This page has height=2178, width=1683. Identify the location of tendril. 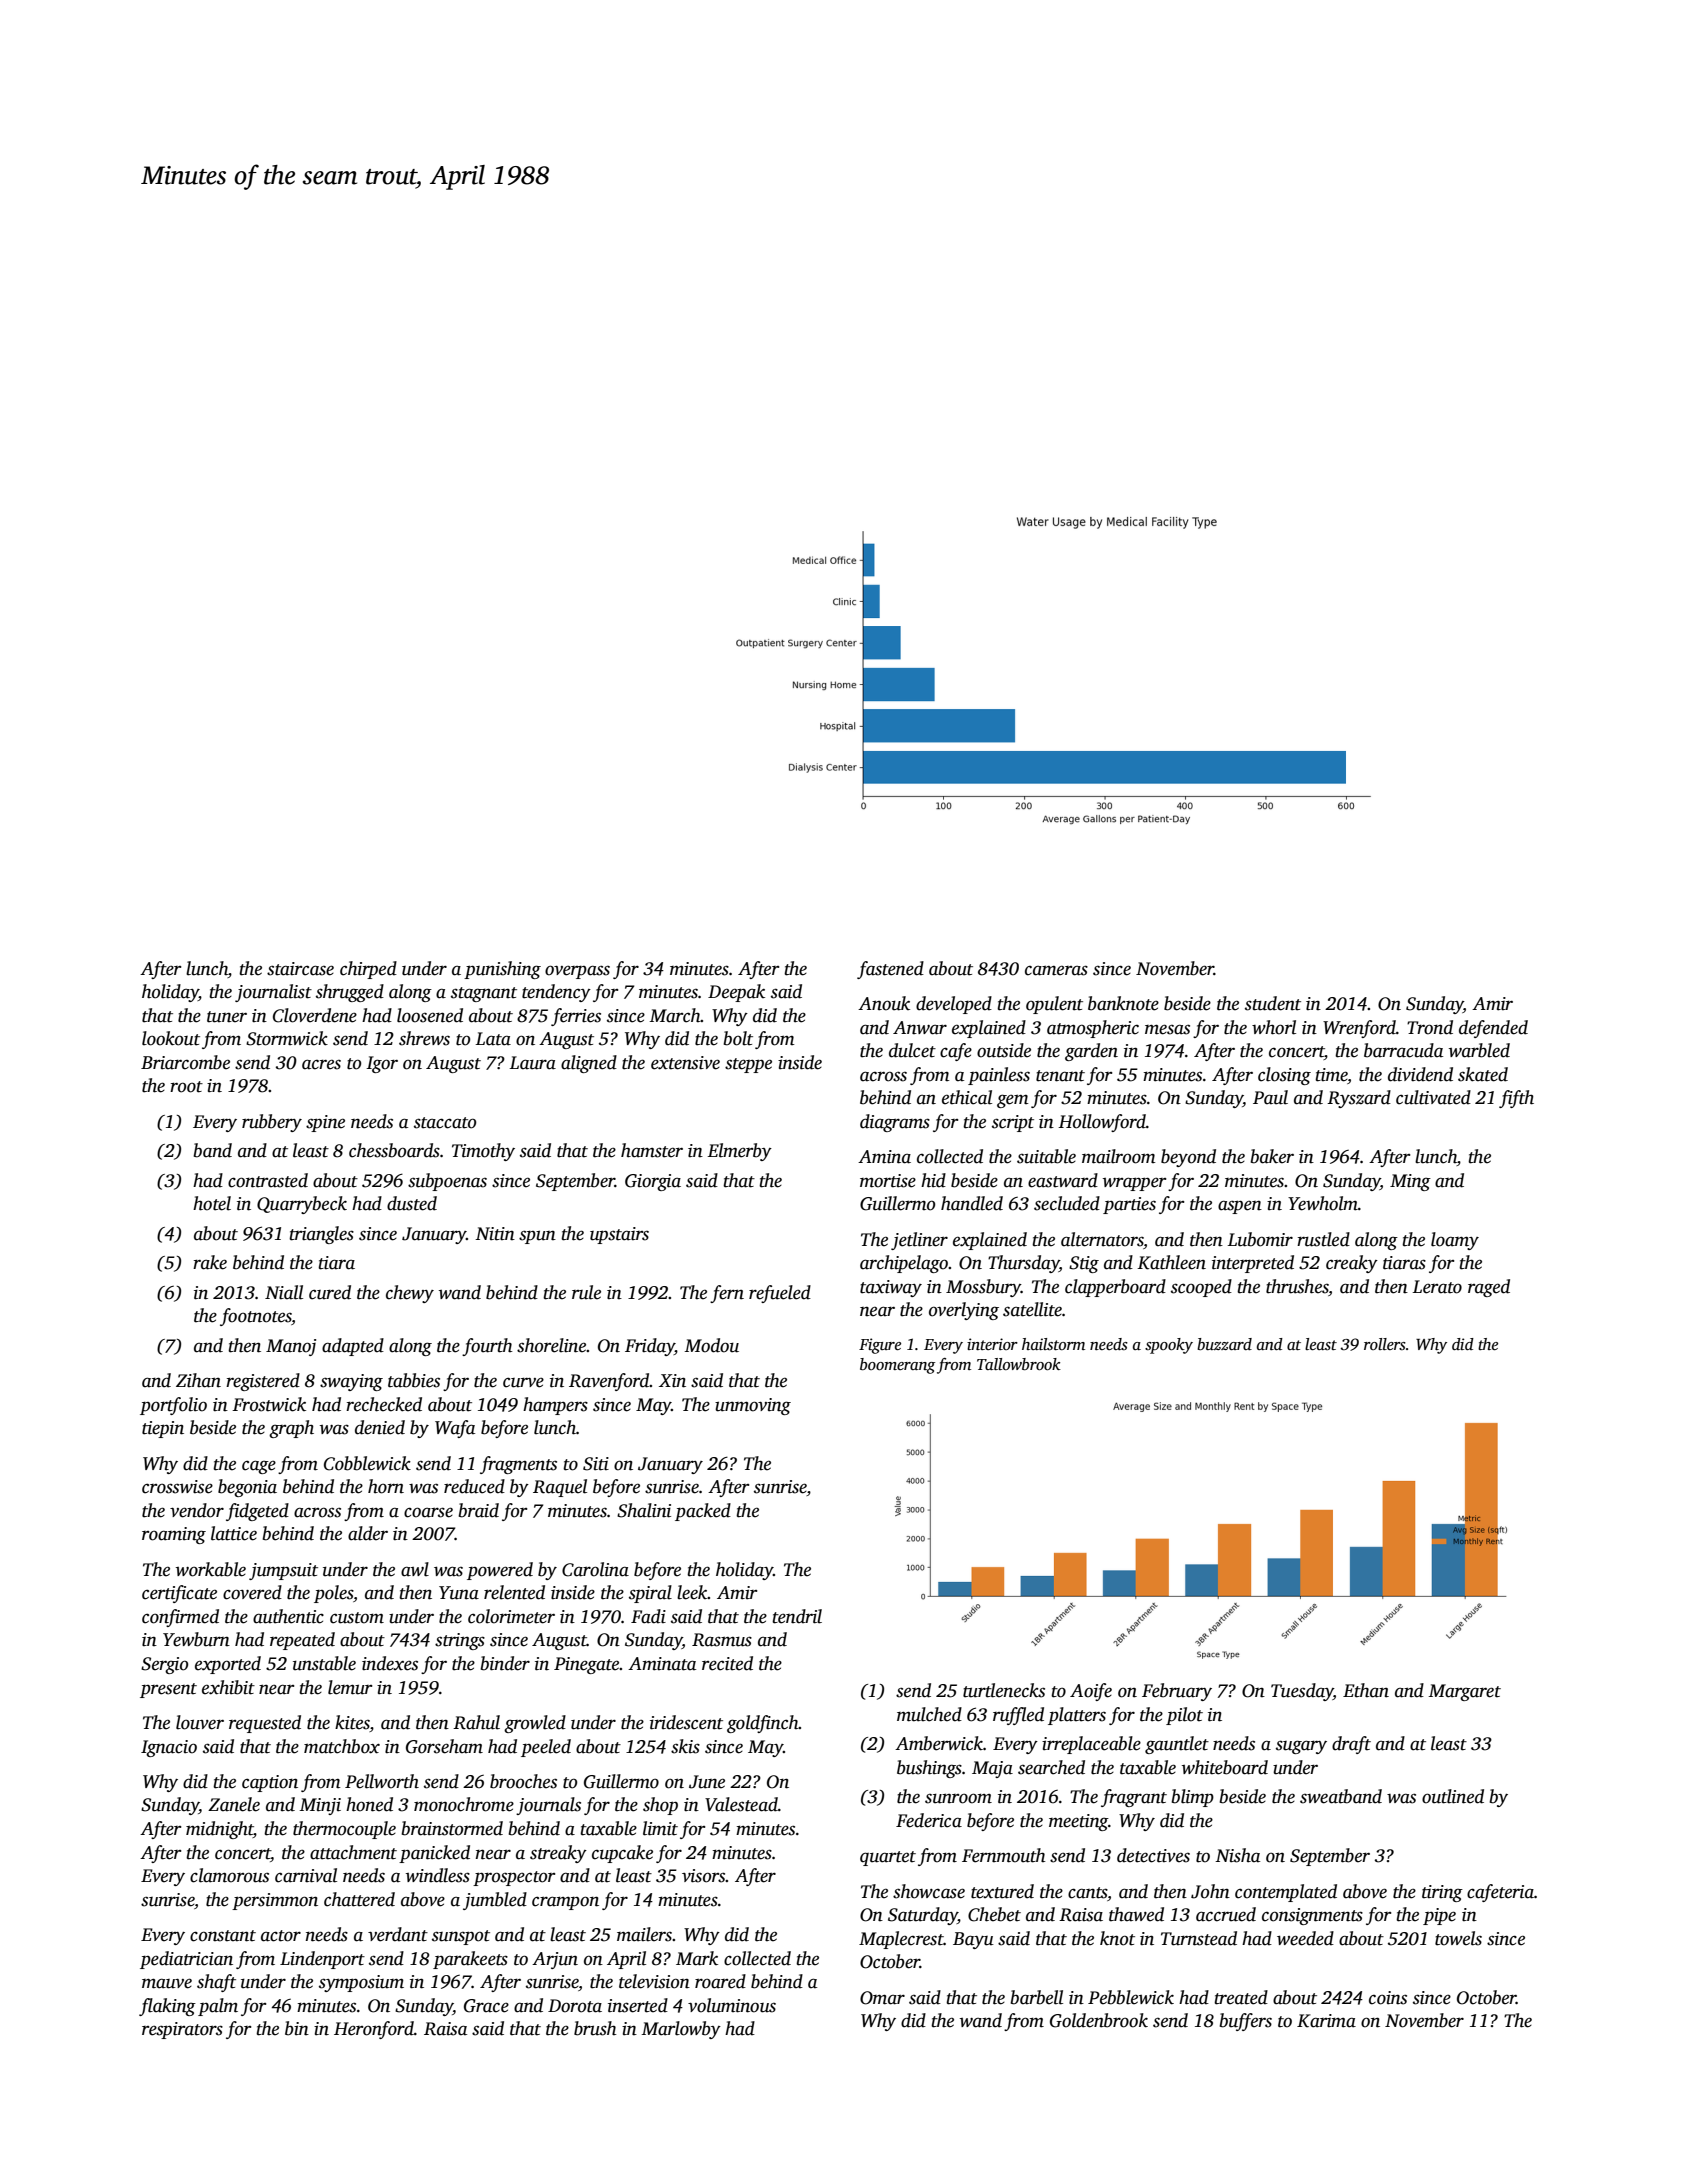
(797, 1616).
